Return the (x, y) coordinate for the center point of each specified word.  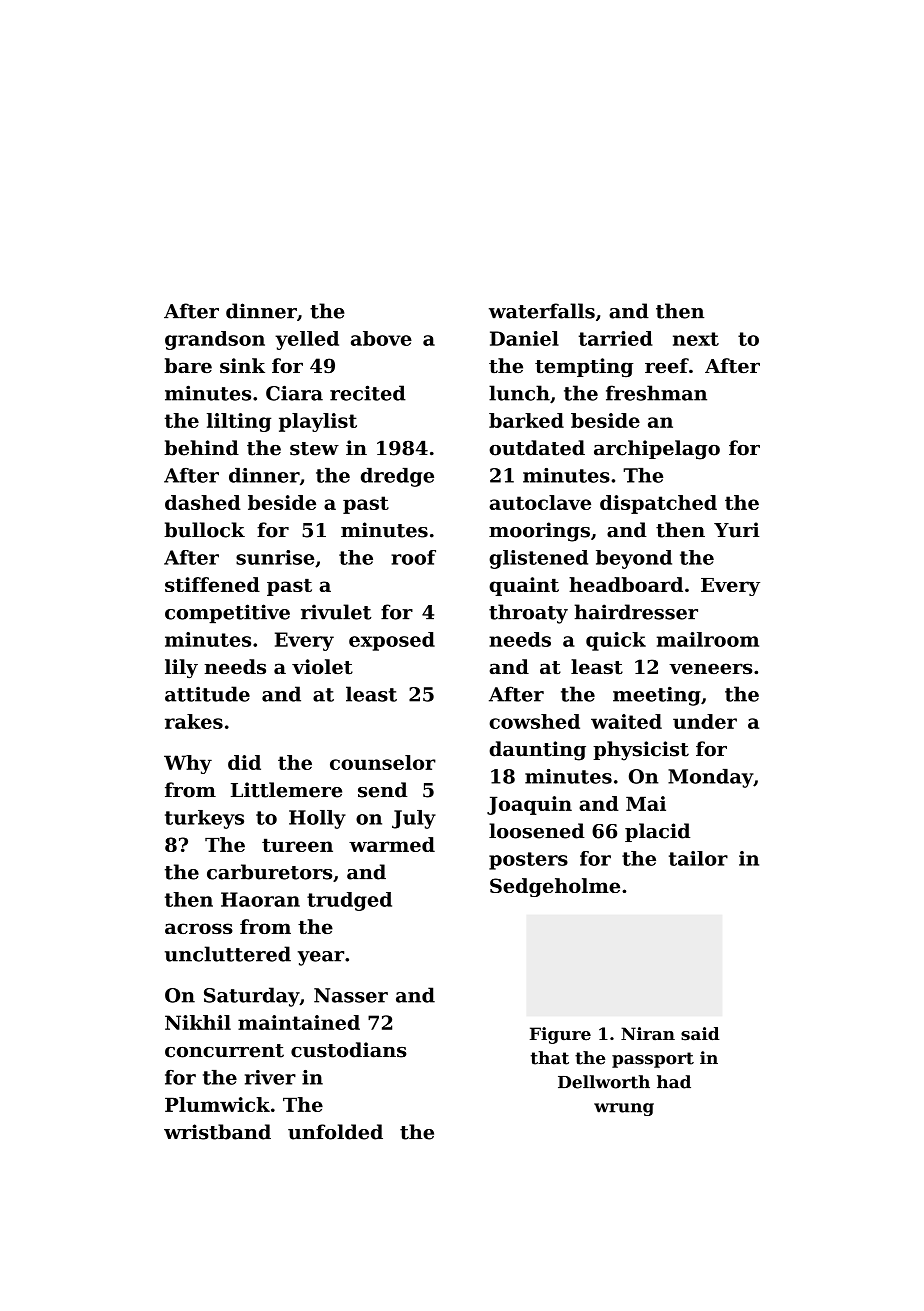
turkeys (204, 819)
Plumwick (217, 1104)
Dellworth (604, 1082)
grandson (215, 340)
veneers (710, 668)
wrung (624, 1109)
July (414, 819)
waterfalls (542, 311)
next (696, 339)
